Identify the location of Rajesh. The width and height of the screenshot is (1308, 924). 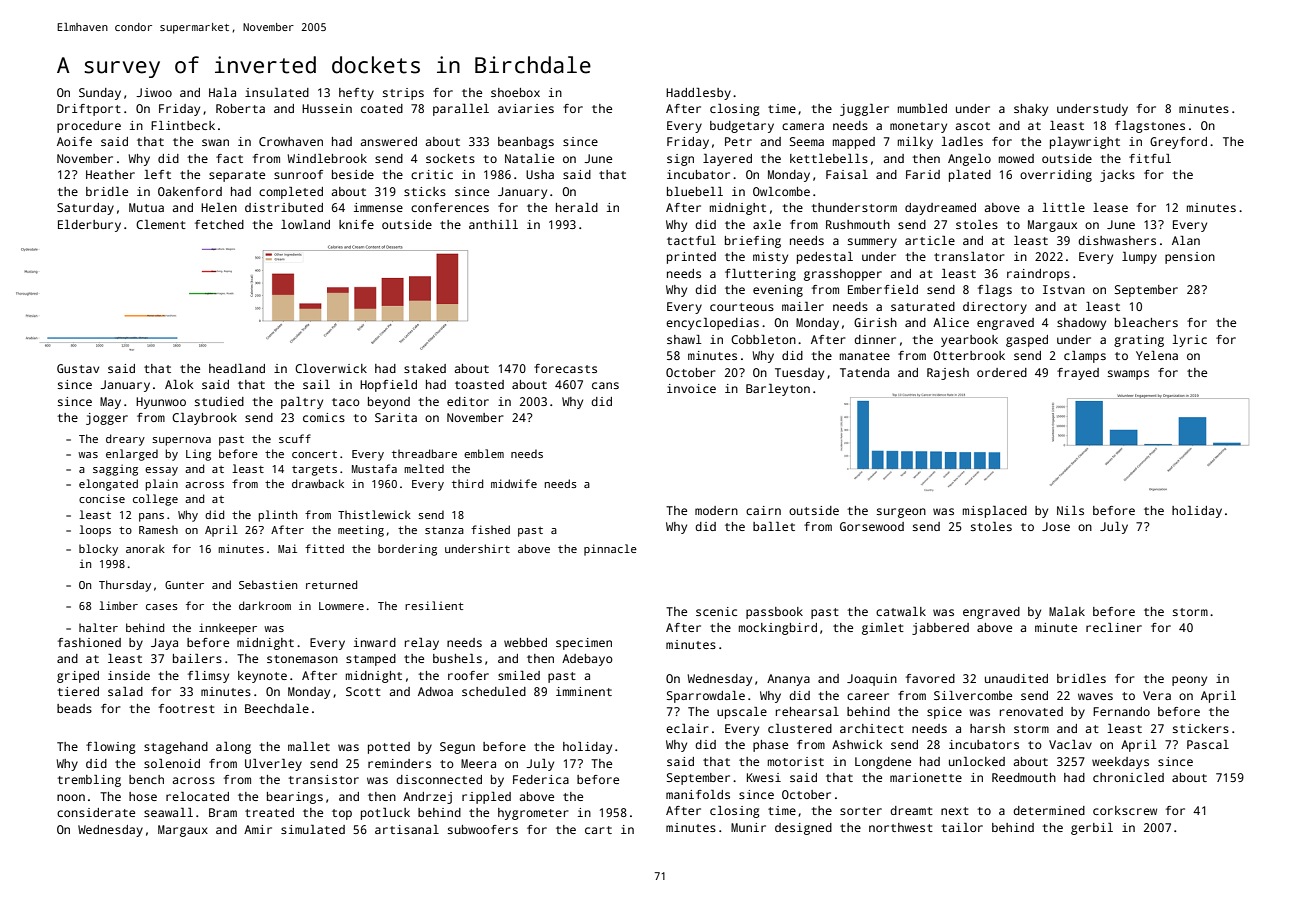
(948, 374).
